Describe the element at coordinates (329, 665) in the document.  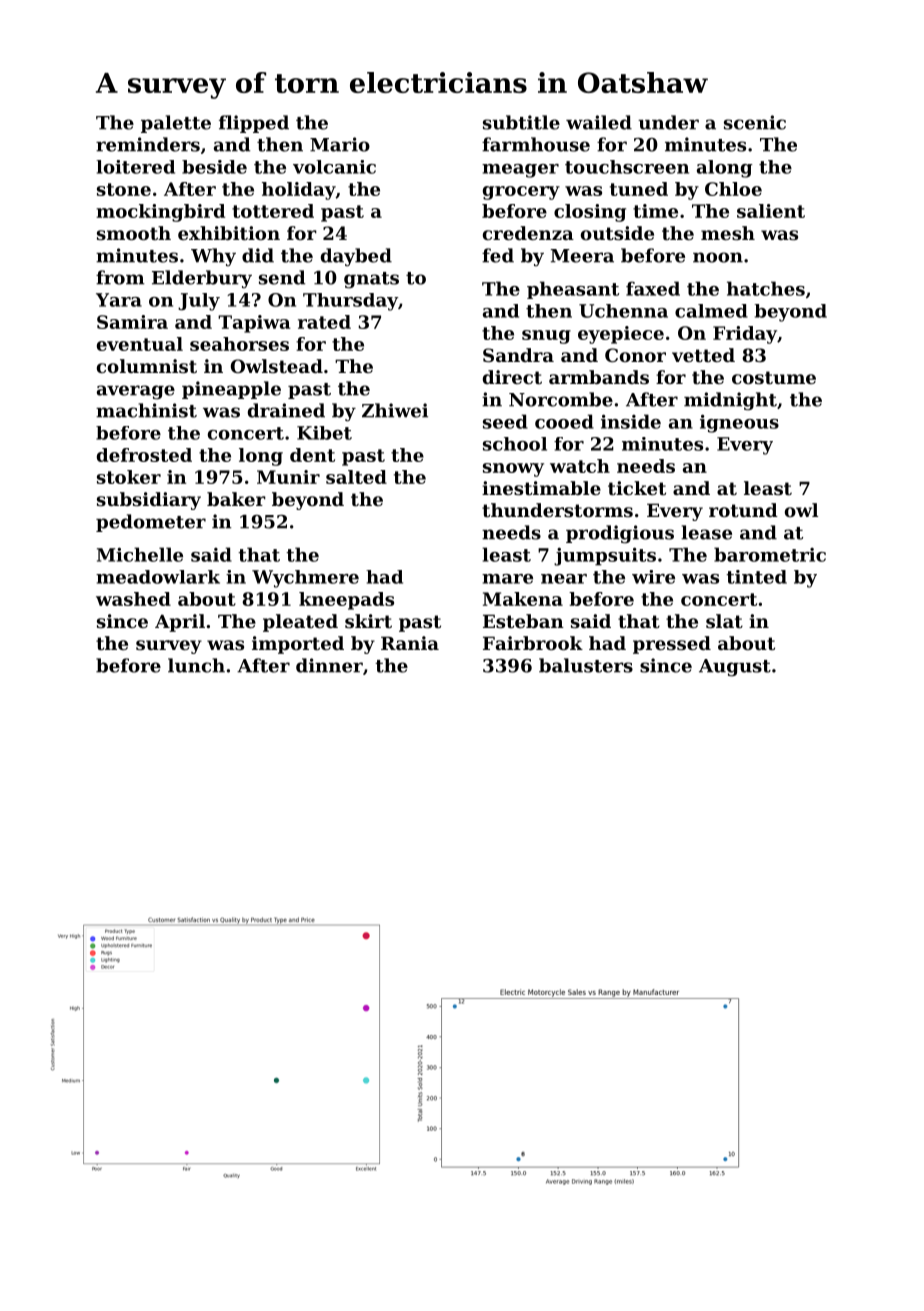
I see `dinner` at that location.
